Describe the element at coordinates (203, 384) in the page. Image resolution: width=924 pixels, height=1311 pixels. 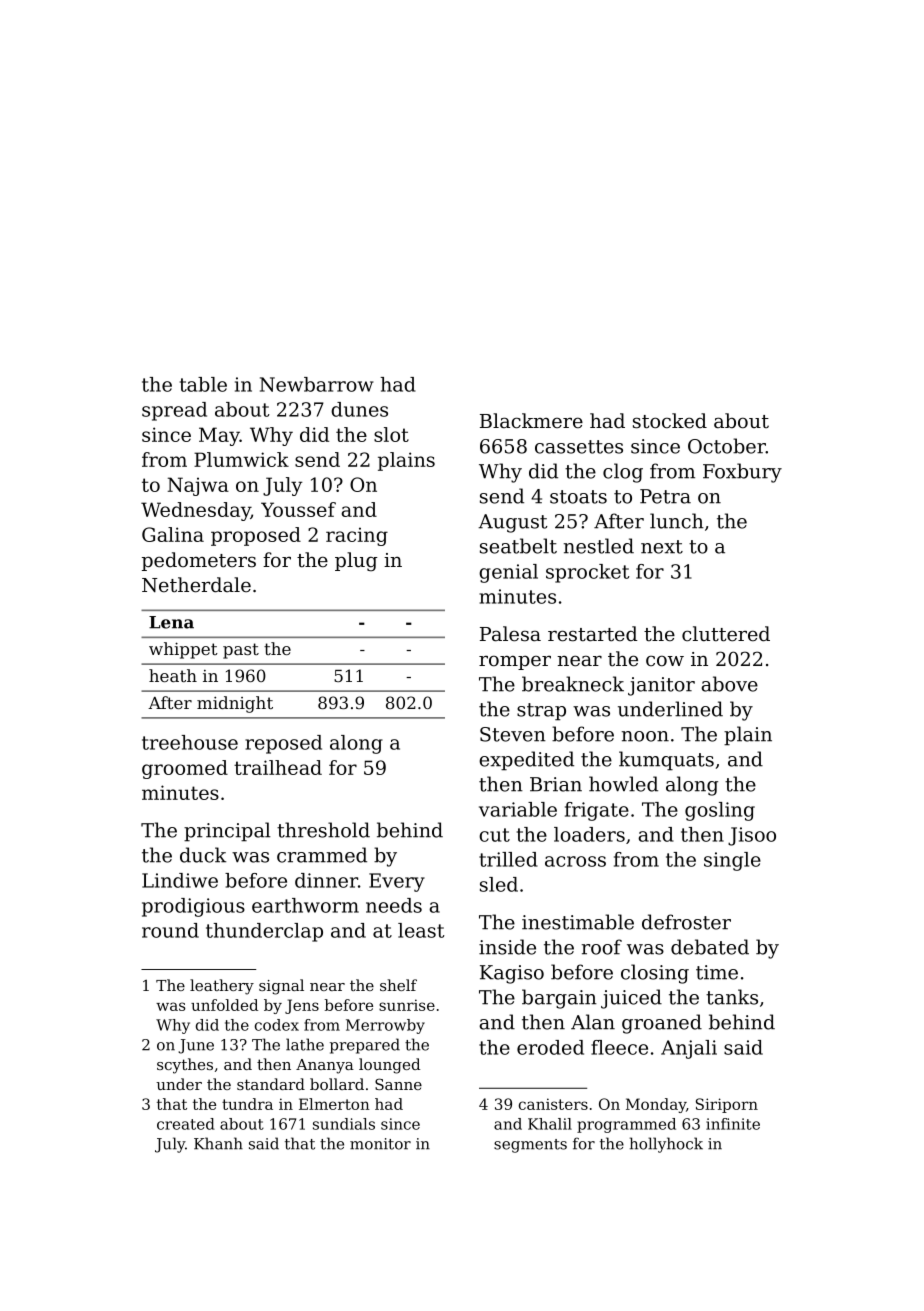
I see `table` at that location.
